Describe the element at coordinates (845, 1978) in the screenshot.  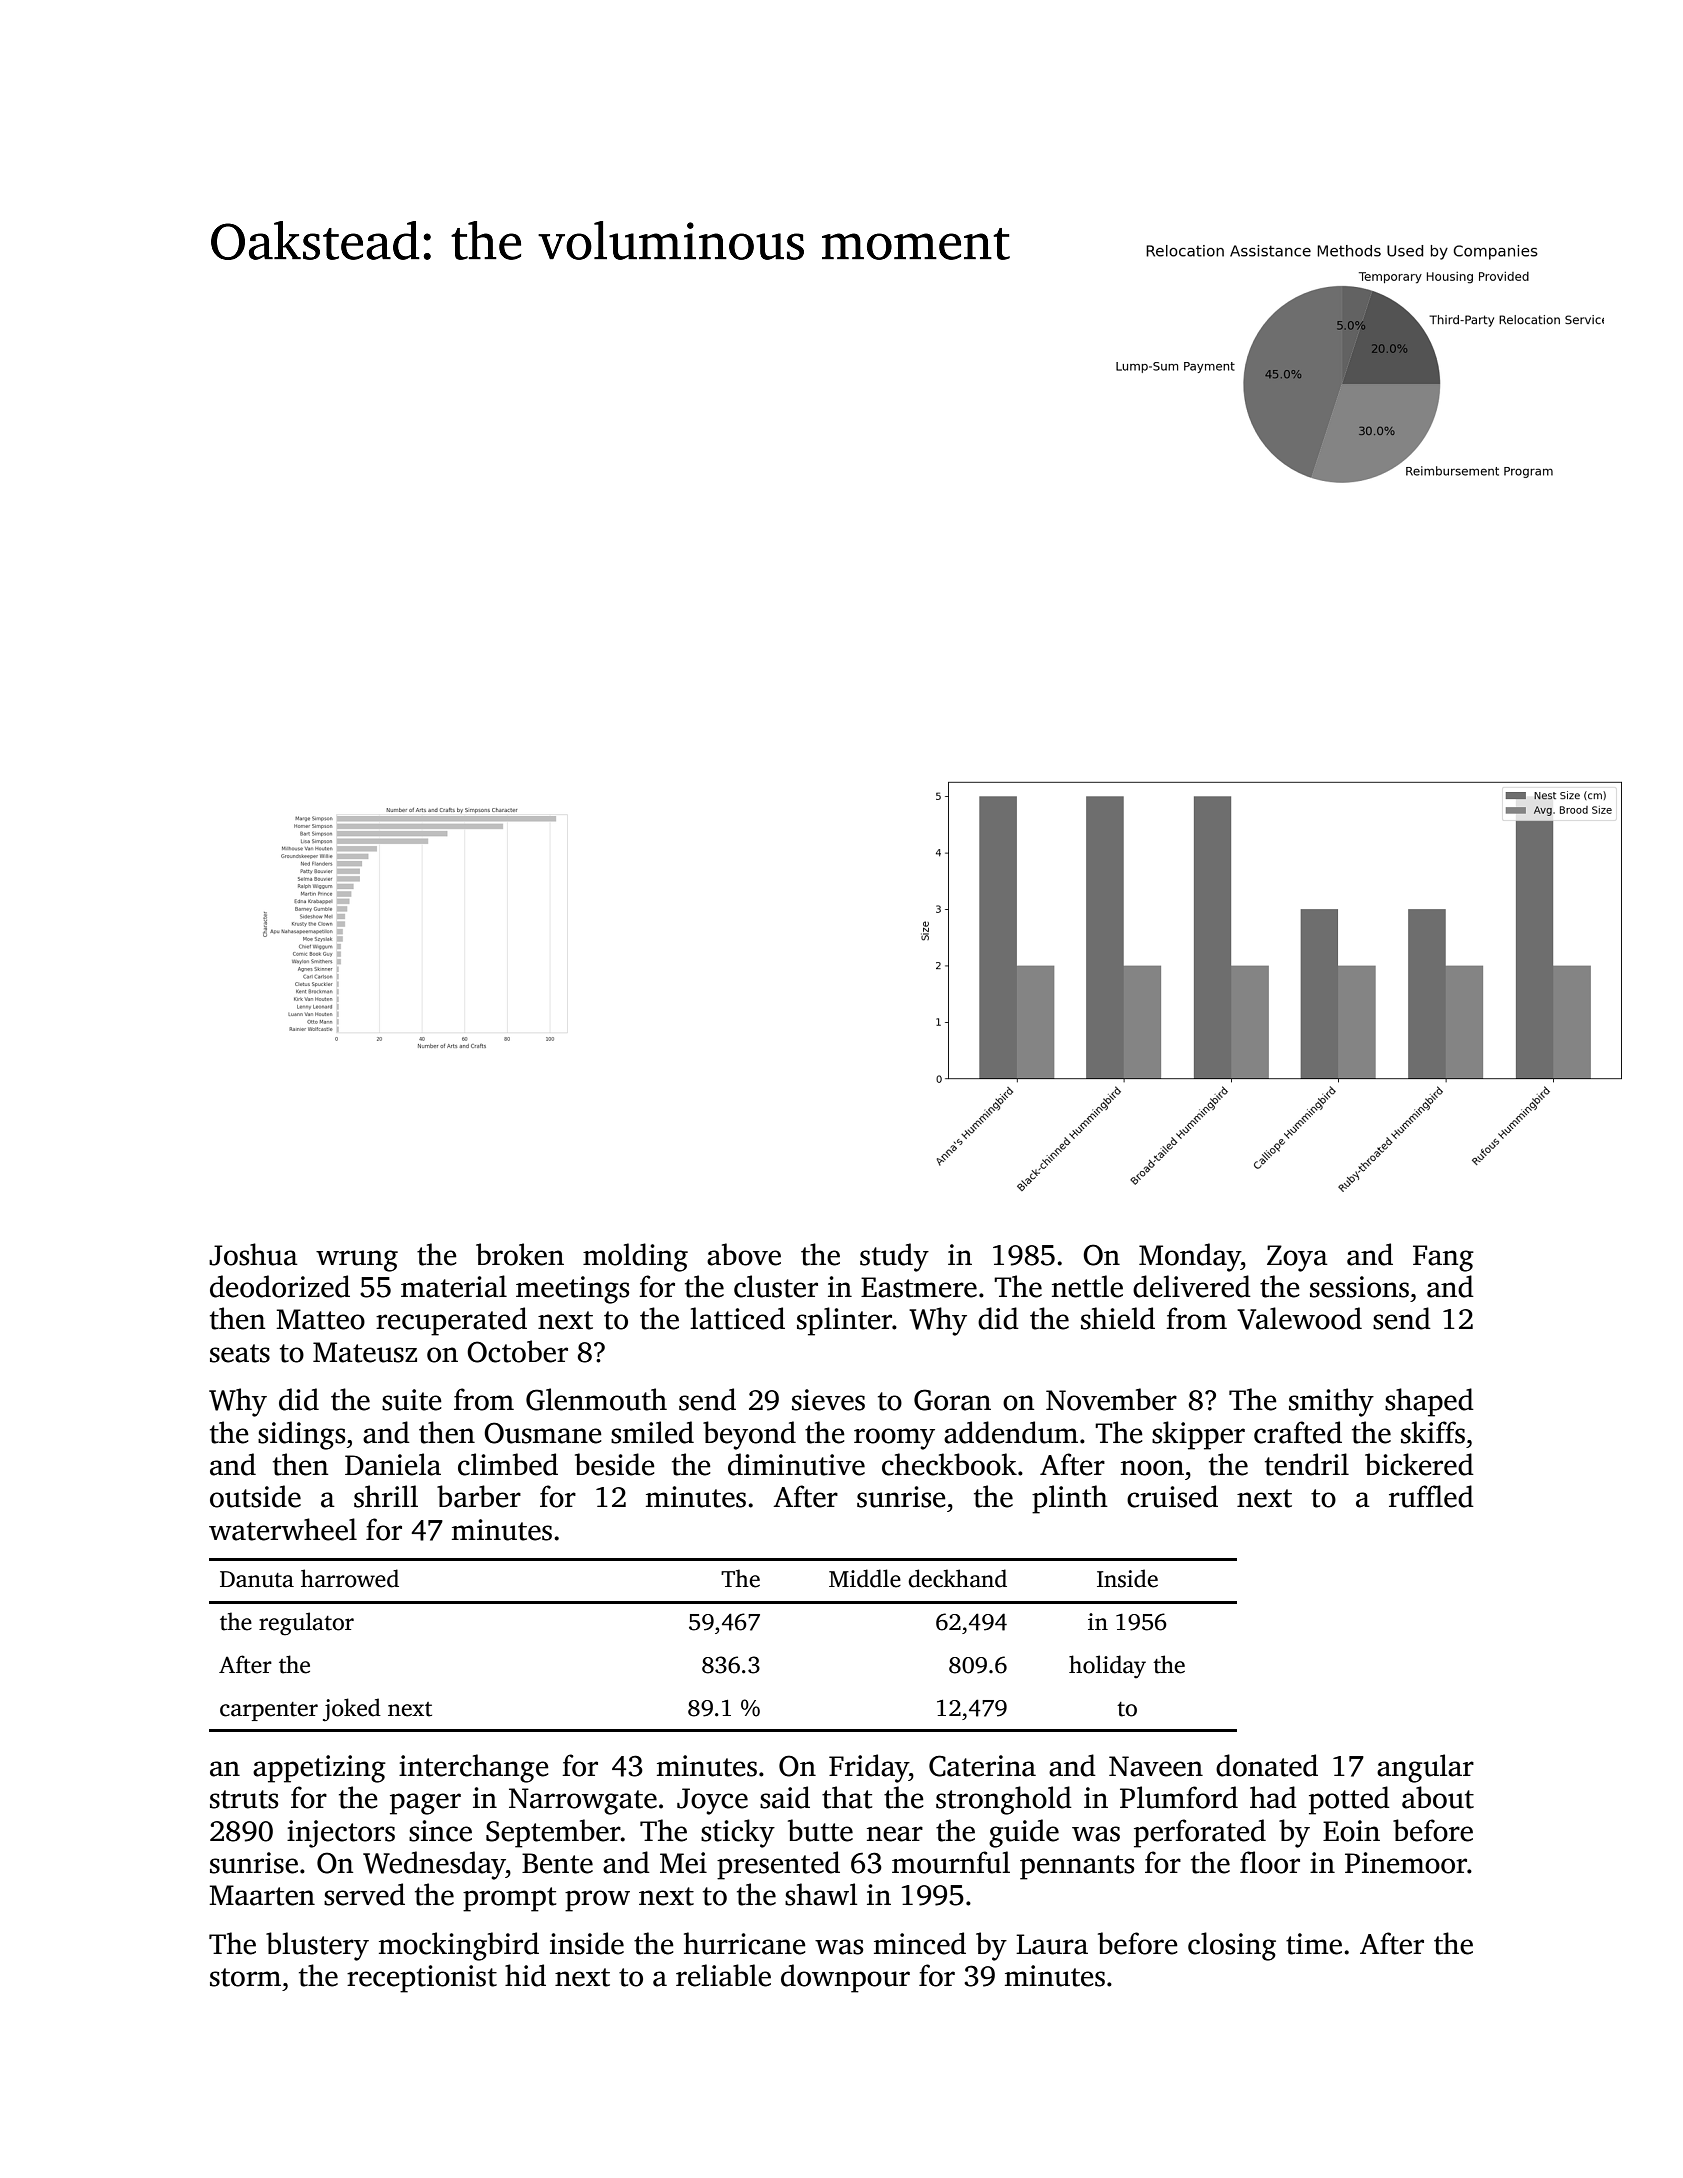
I see `downpour` at that location.
